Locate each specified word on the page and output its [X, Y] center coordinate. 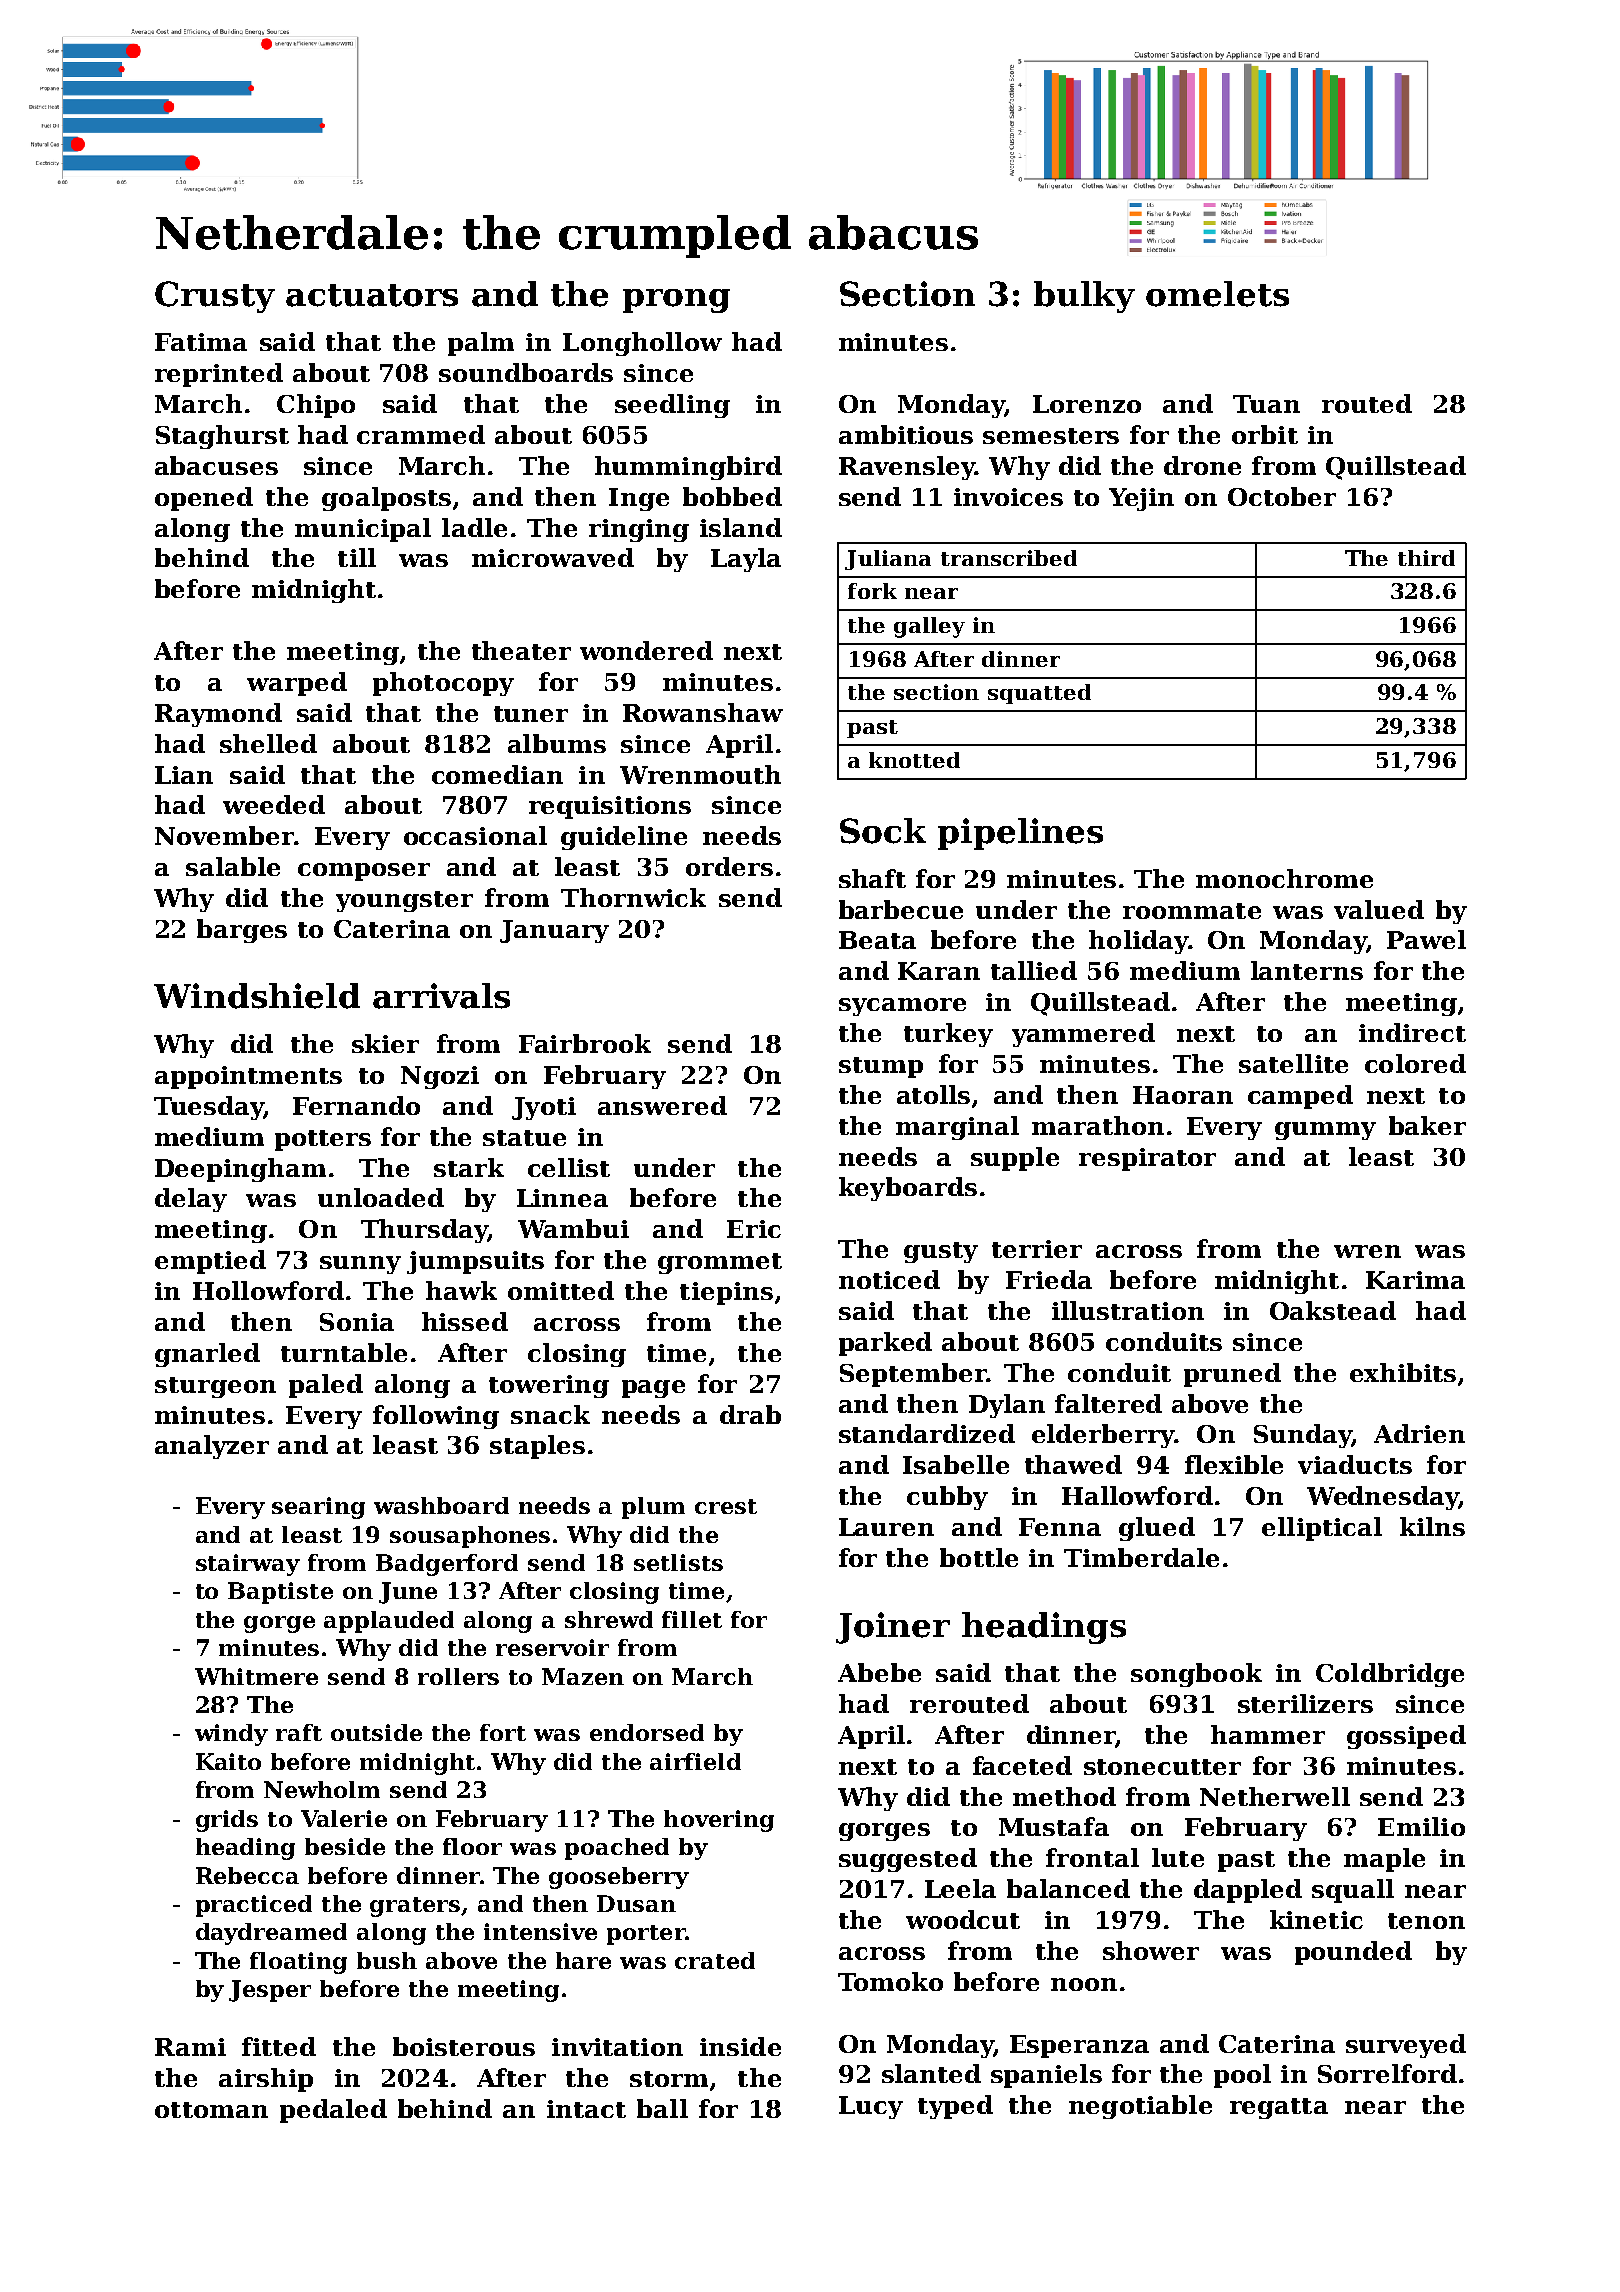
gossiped [1406, 1737]
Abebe [879, 1672]
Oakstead [1333, 1310]
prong [676, 301]
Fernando [356, 1105]
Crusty [215, 297]
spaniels [1046, 2076]
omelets [1217, 294]
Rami [190, 2047]
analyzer [212, 1447]
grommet [720, 1263]
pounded [1353, 1953]
